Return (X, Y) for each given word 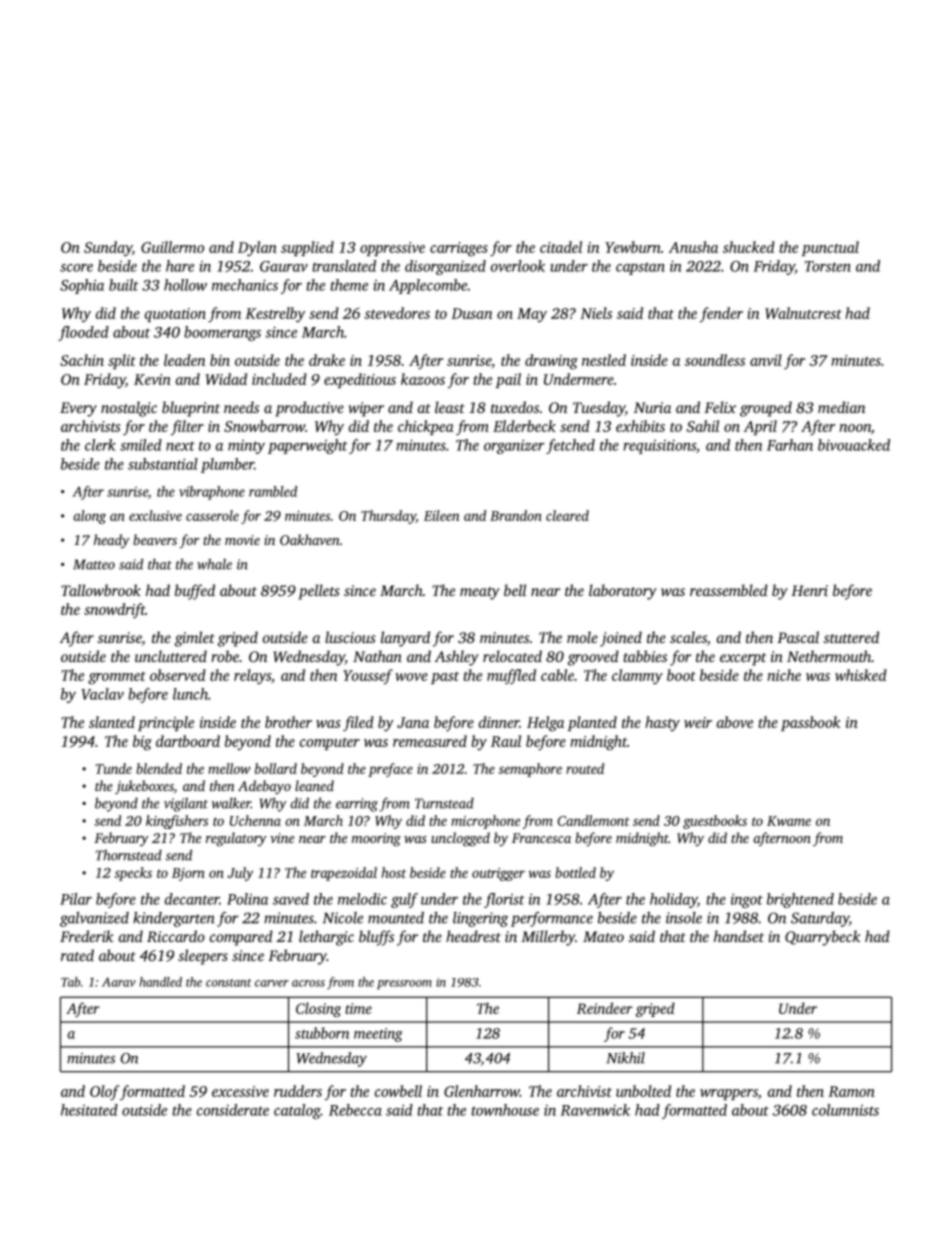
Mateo (603, 936)
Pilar (76, 899)
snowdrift (114, 610)
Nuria (652, 407)
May (532, 315)
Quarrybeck (823, 938)
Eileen (442, 515)
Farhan (790, 445)
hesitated (89, 1110)
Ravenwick (595, 1110)
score (76, 268)
